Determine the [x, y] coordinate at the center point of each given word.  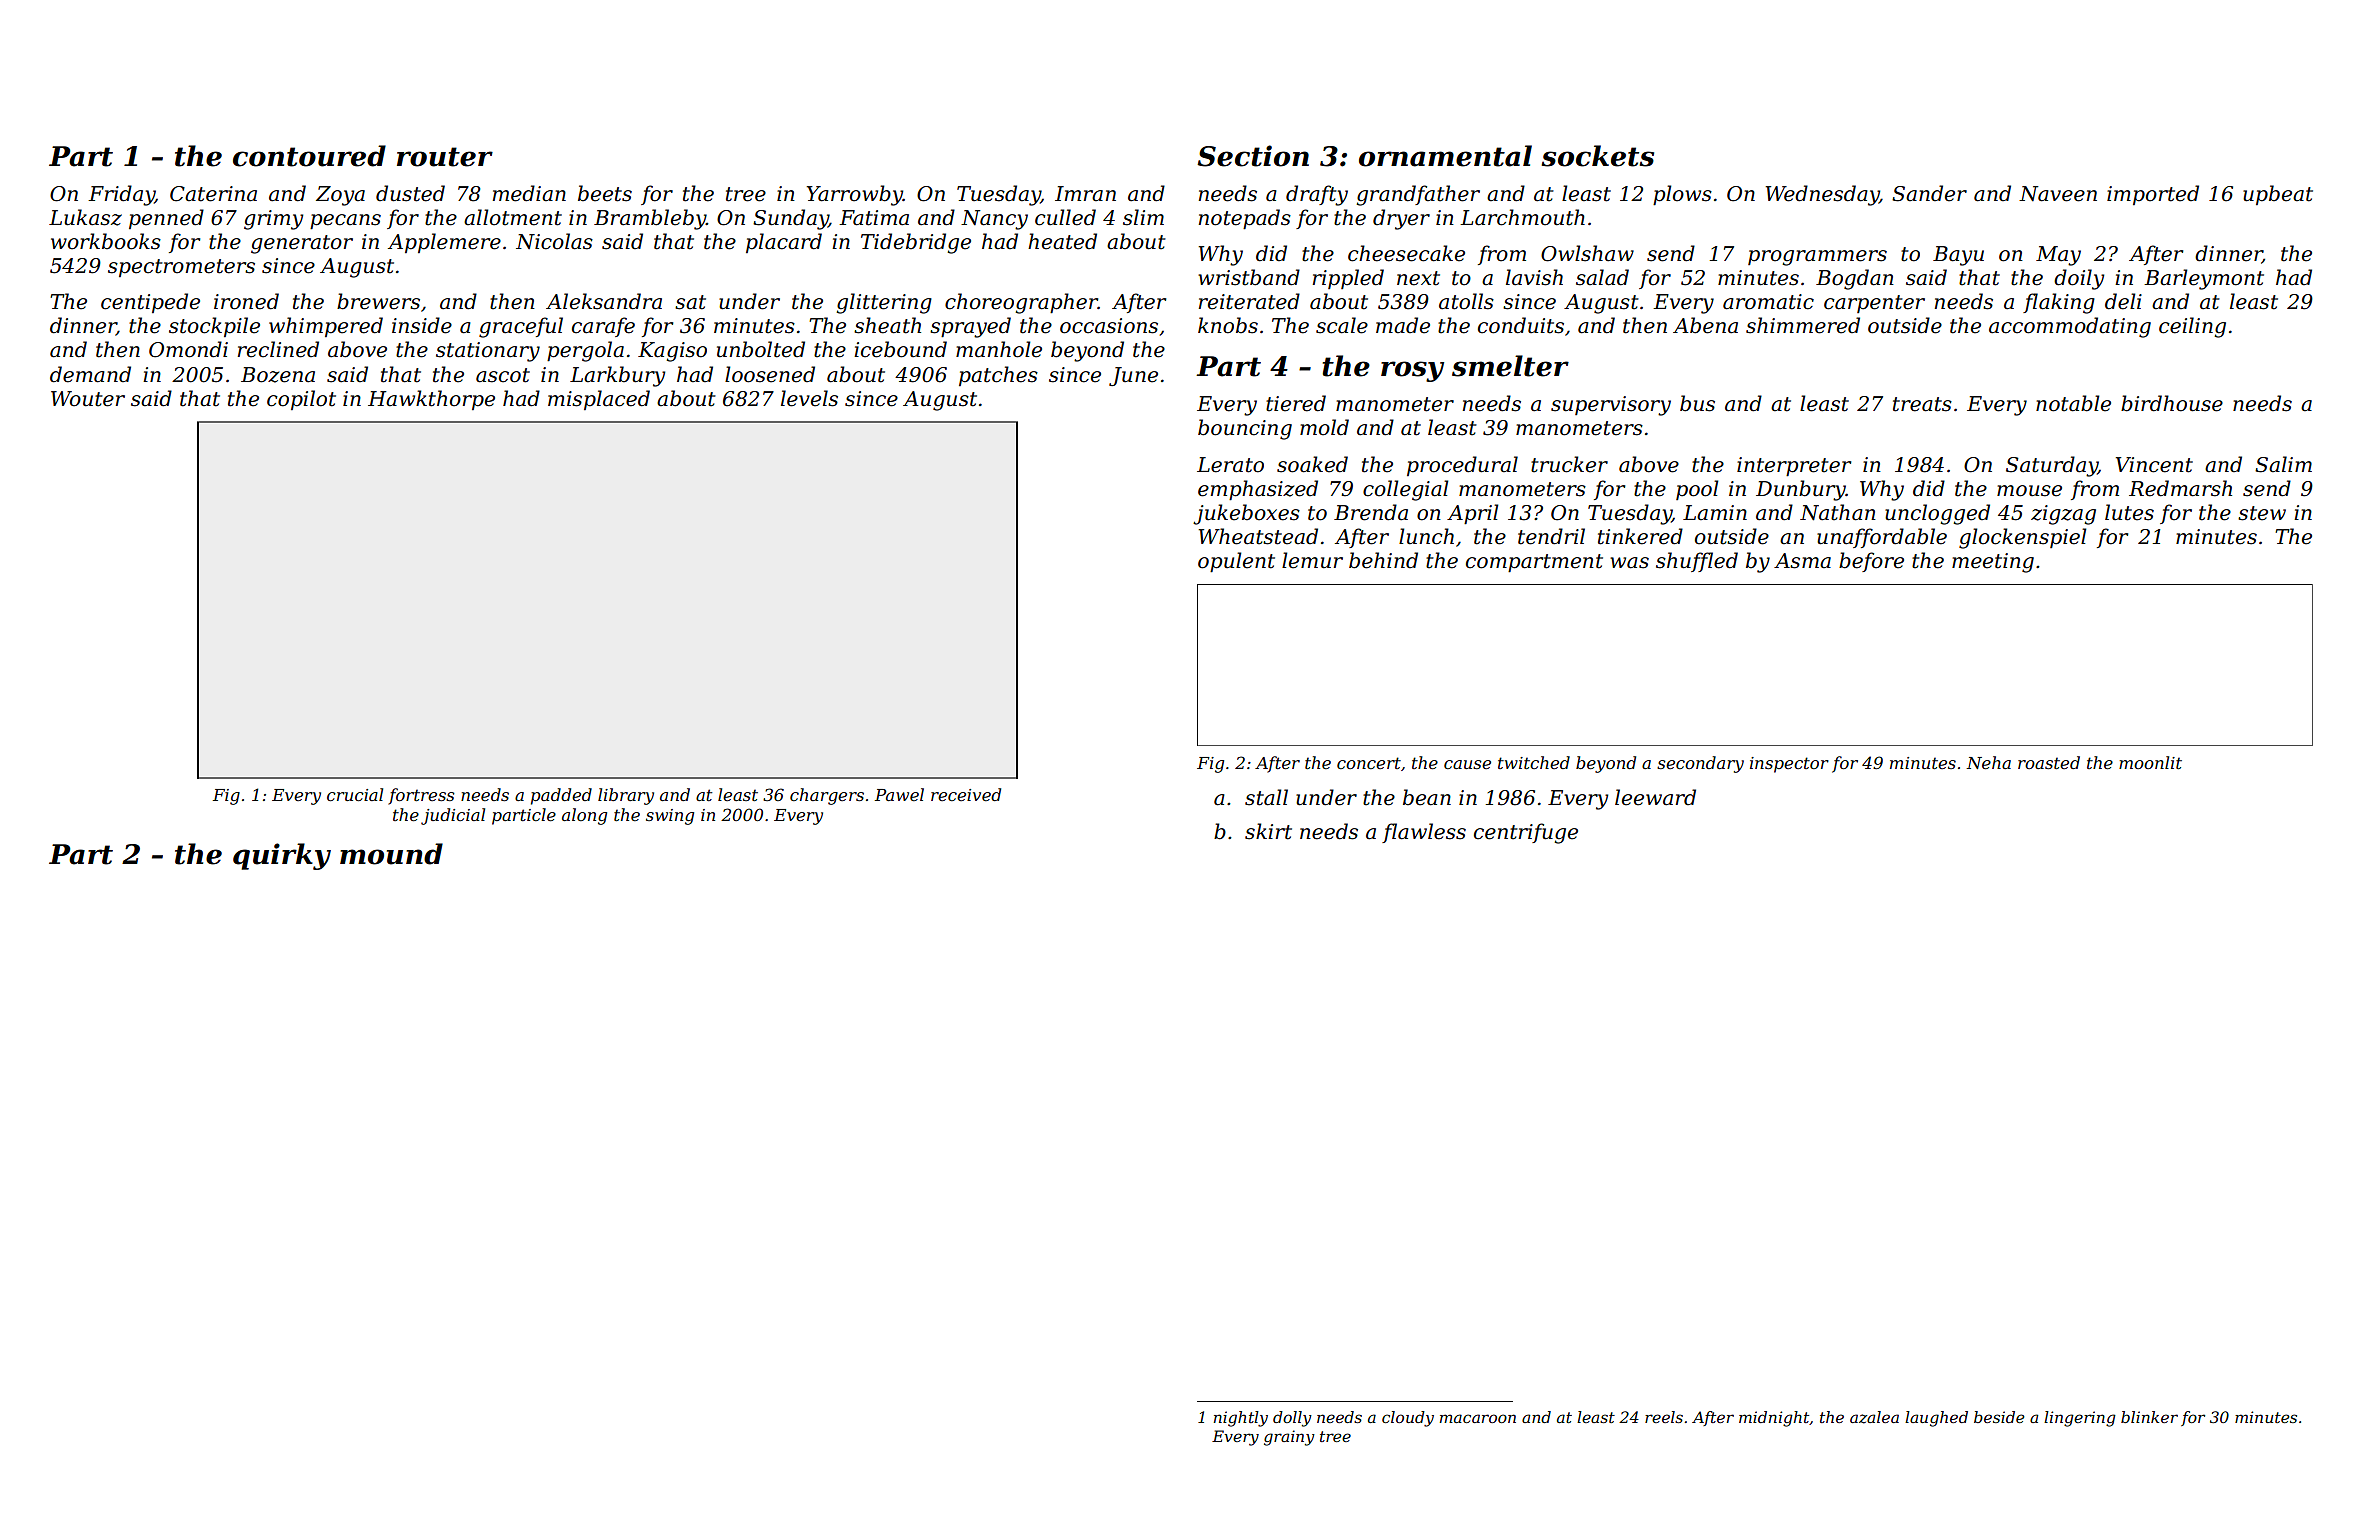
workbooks [106, 241]
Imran [1085, 194]
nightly [1241, 1419]
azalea [1874, 1417]
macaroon [1478, 1418]
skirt [1268, 831]
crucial [355, 794]
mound [391, 854]
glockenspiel [2022, 538]
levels [809, 398]
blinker [2149, 1417]
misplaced [599, 400]
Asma [1802, 561]
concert [1369, 763]
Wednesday [1822, 195]
